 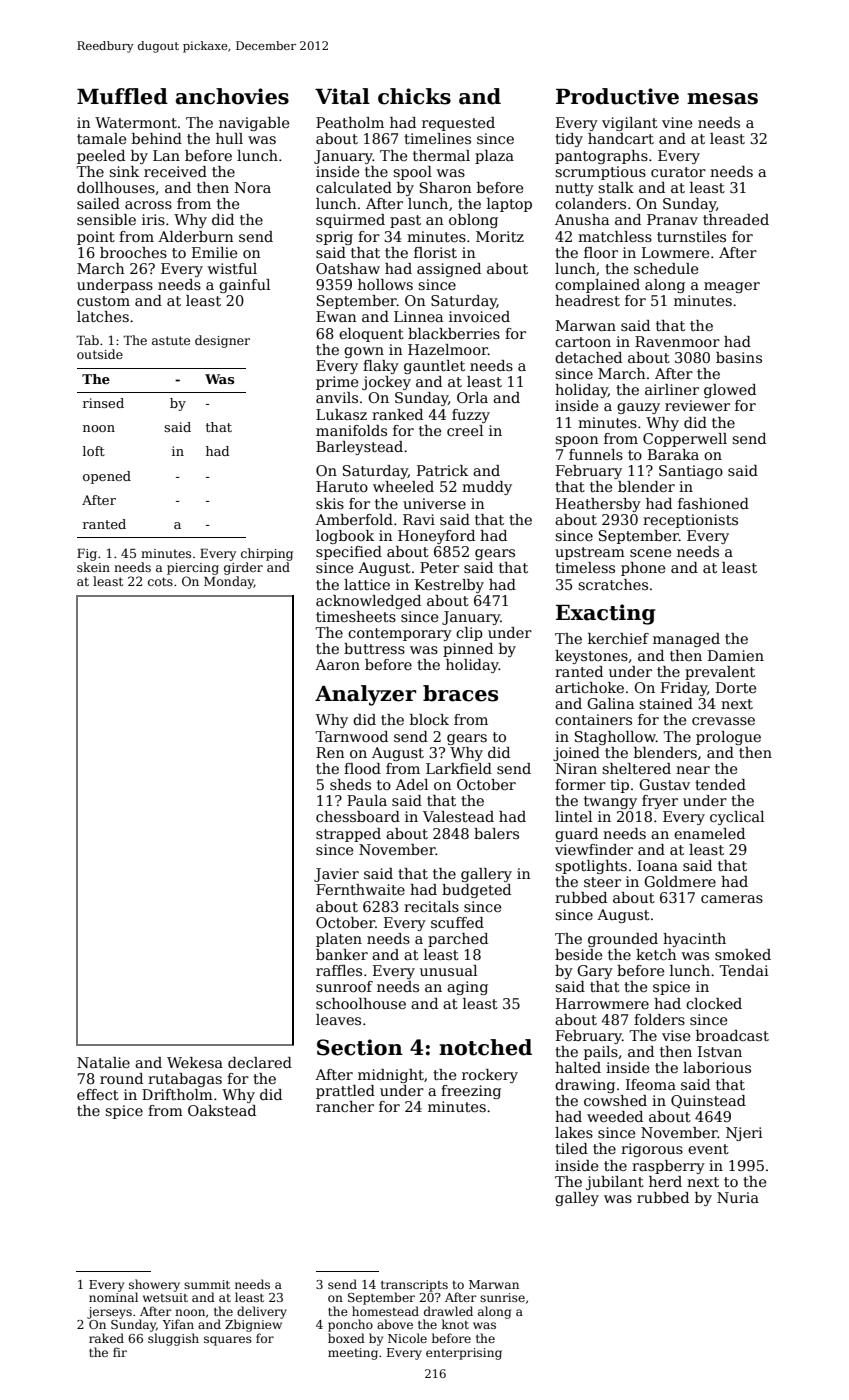 What do you see at coordinates (414, 1286) in the document?
I see `transcripts` at bounding box center [414, 1286].
